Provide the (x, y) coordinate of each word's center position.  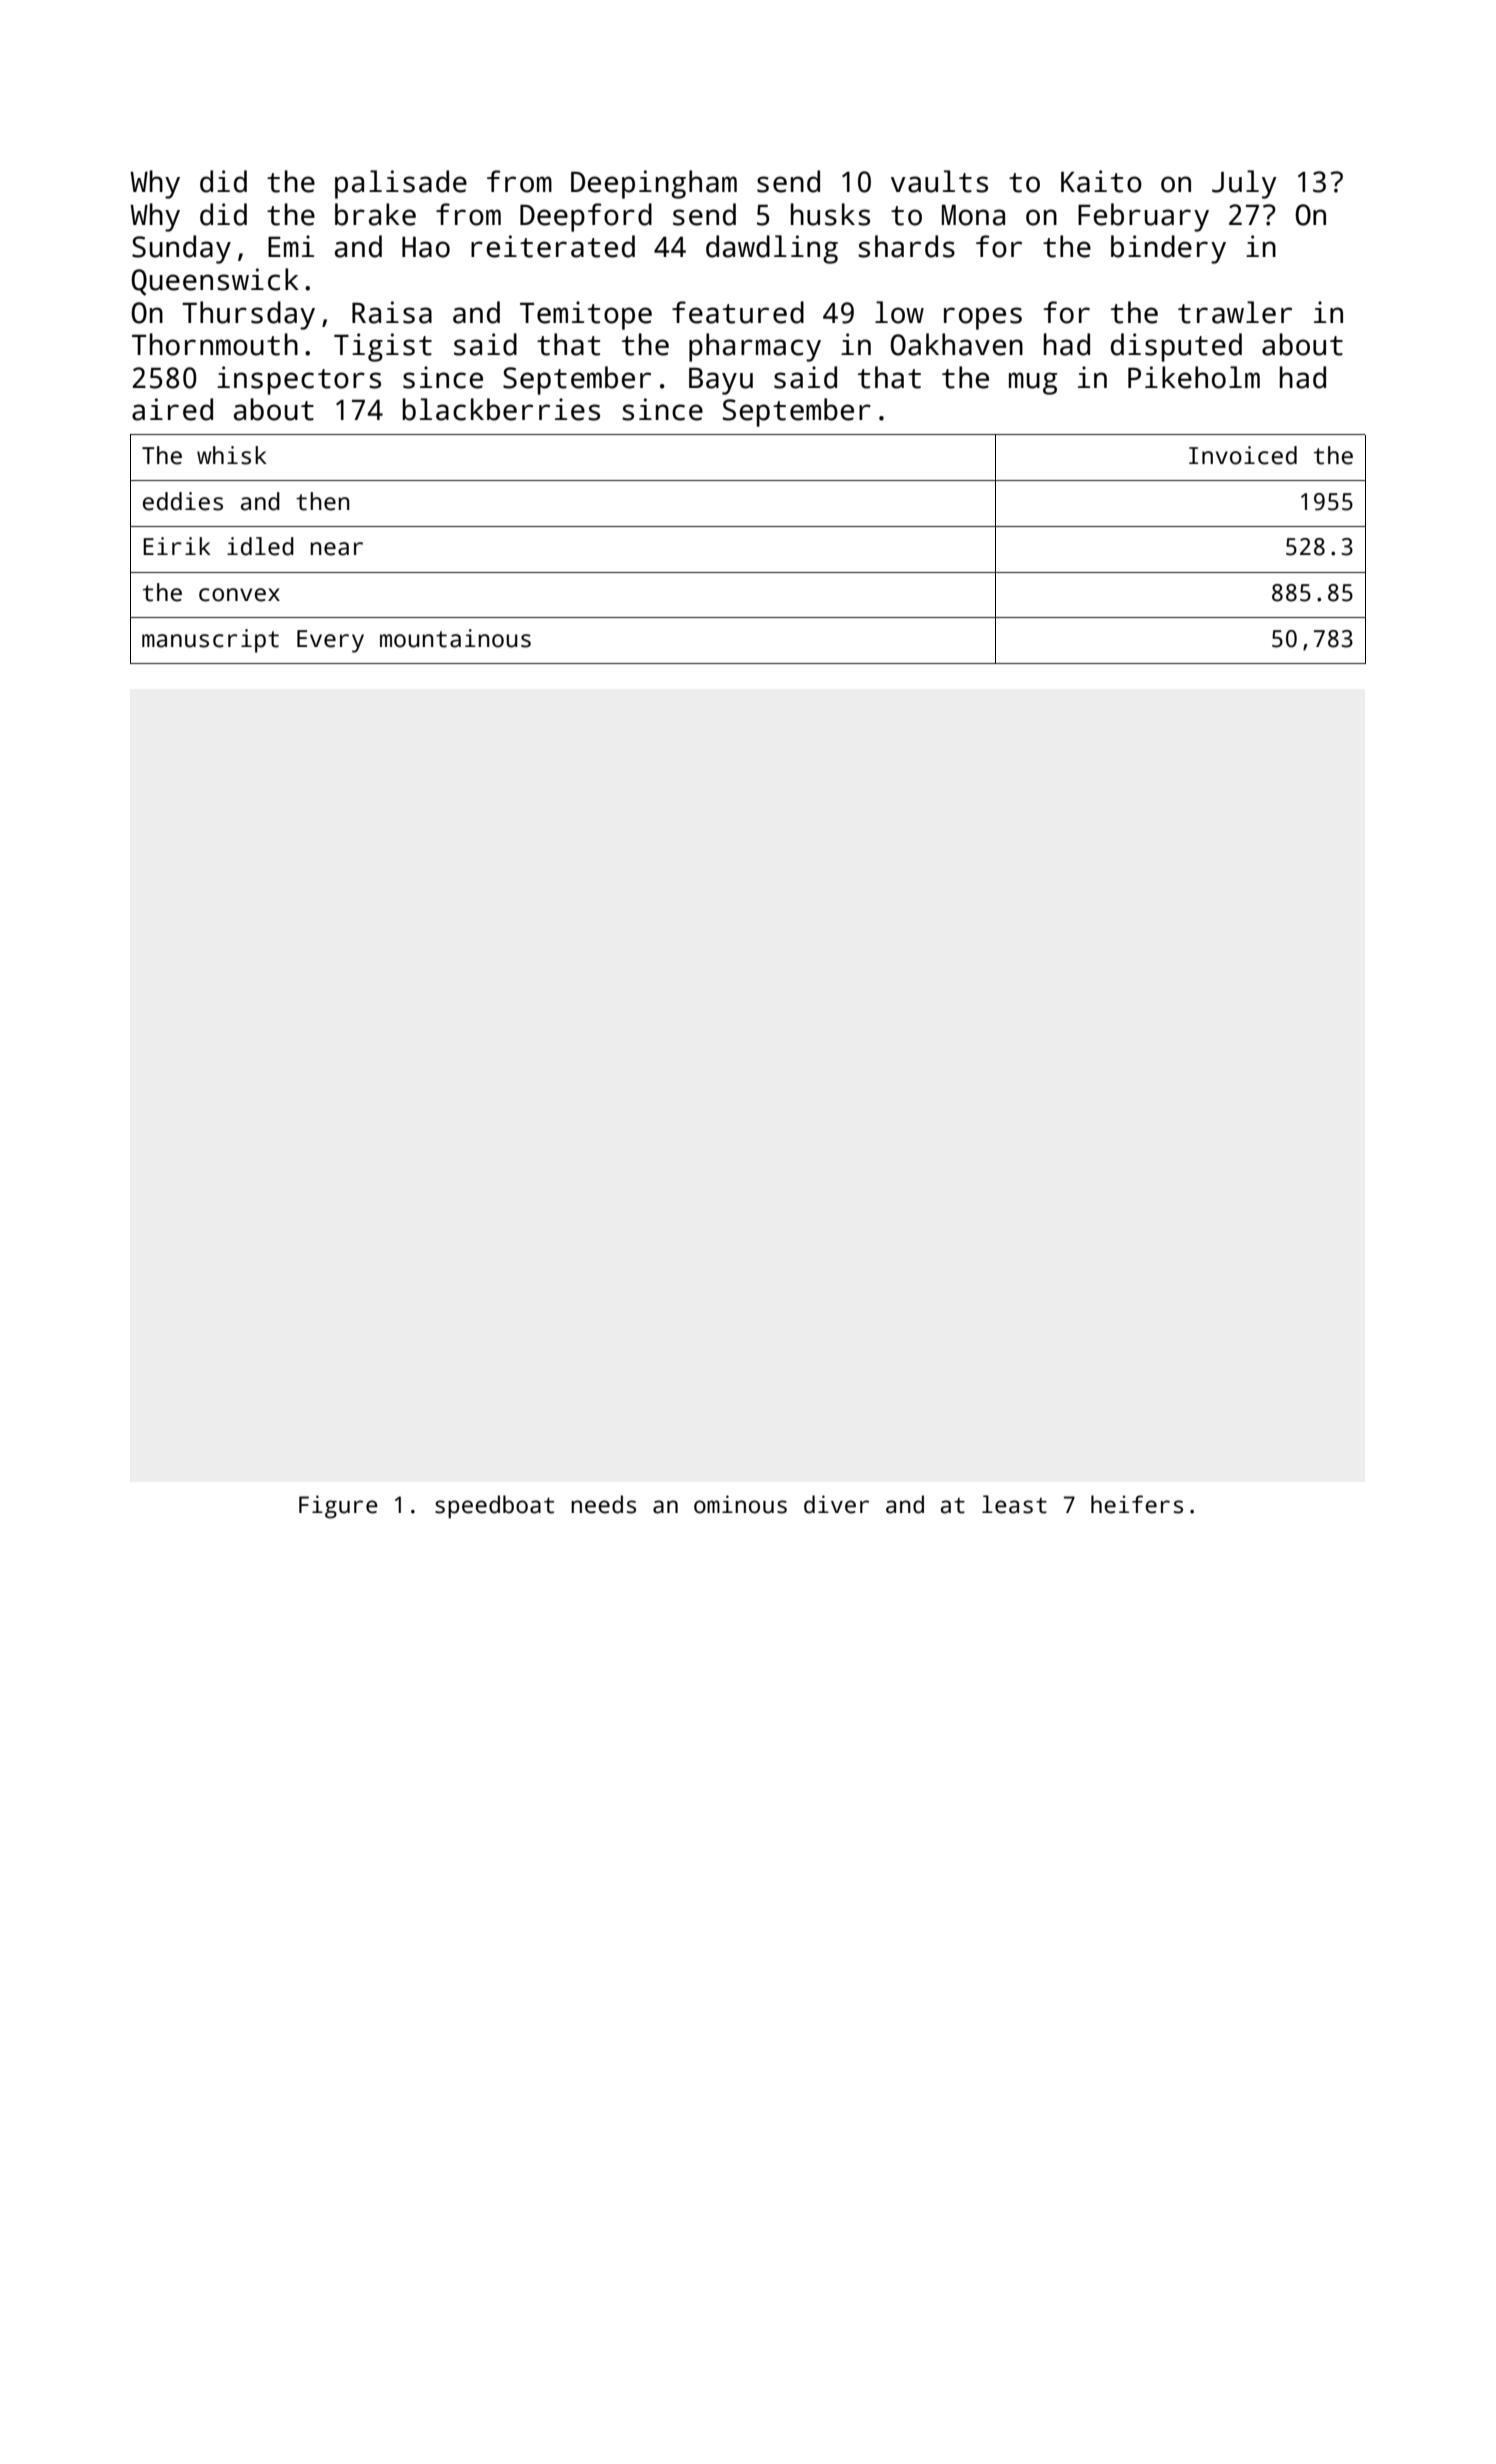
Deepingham (654, 184)
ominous (740, 1504)
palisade (401, 184)
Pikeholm (1194, 377)
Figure (338, 1507)
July (1244, 184)
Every (330, 641)
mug (1033, 383)
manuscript (210, 641)
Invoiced (1243, 455)
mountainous (455, 638)
